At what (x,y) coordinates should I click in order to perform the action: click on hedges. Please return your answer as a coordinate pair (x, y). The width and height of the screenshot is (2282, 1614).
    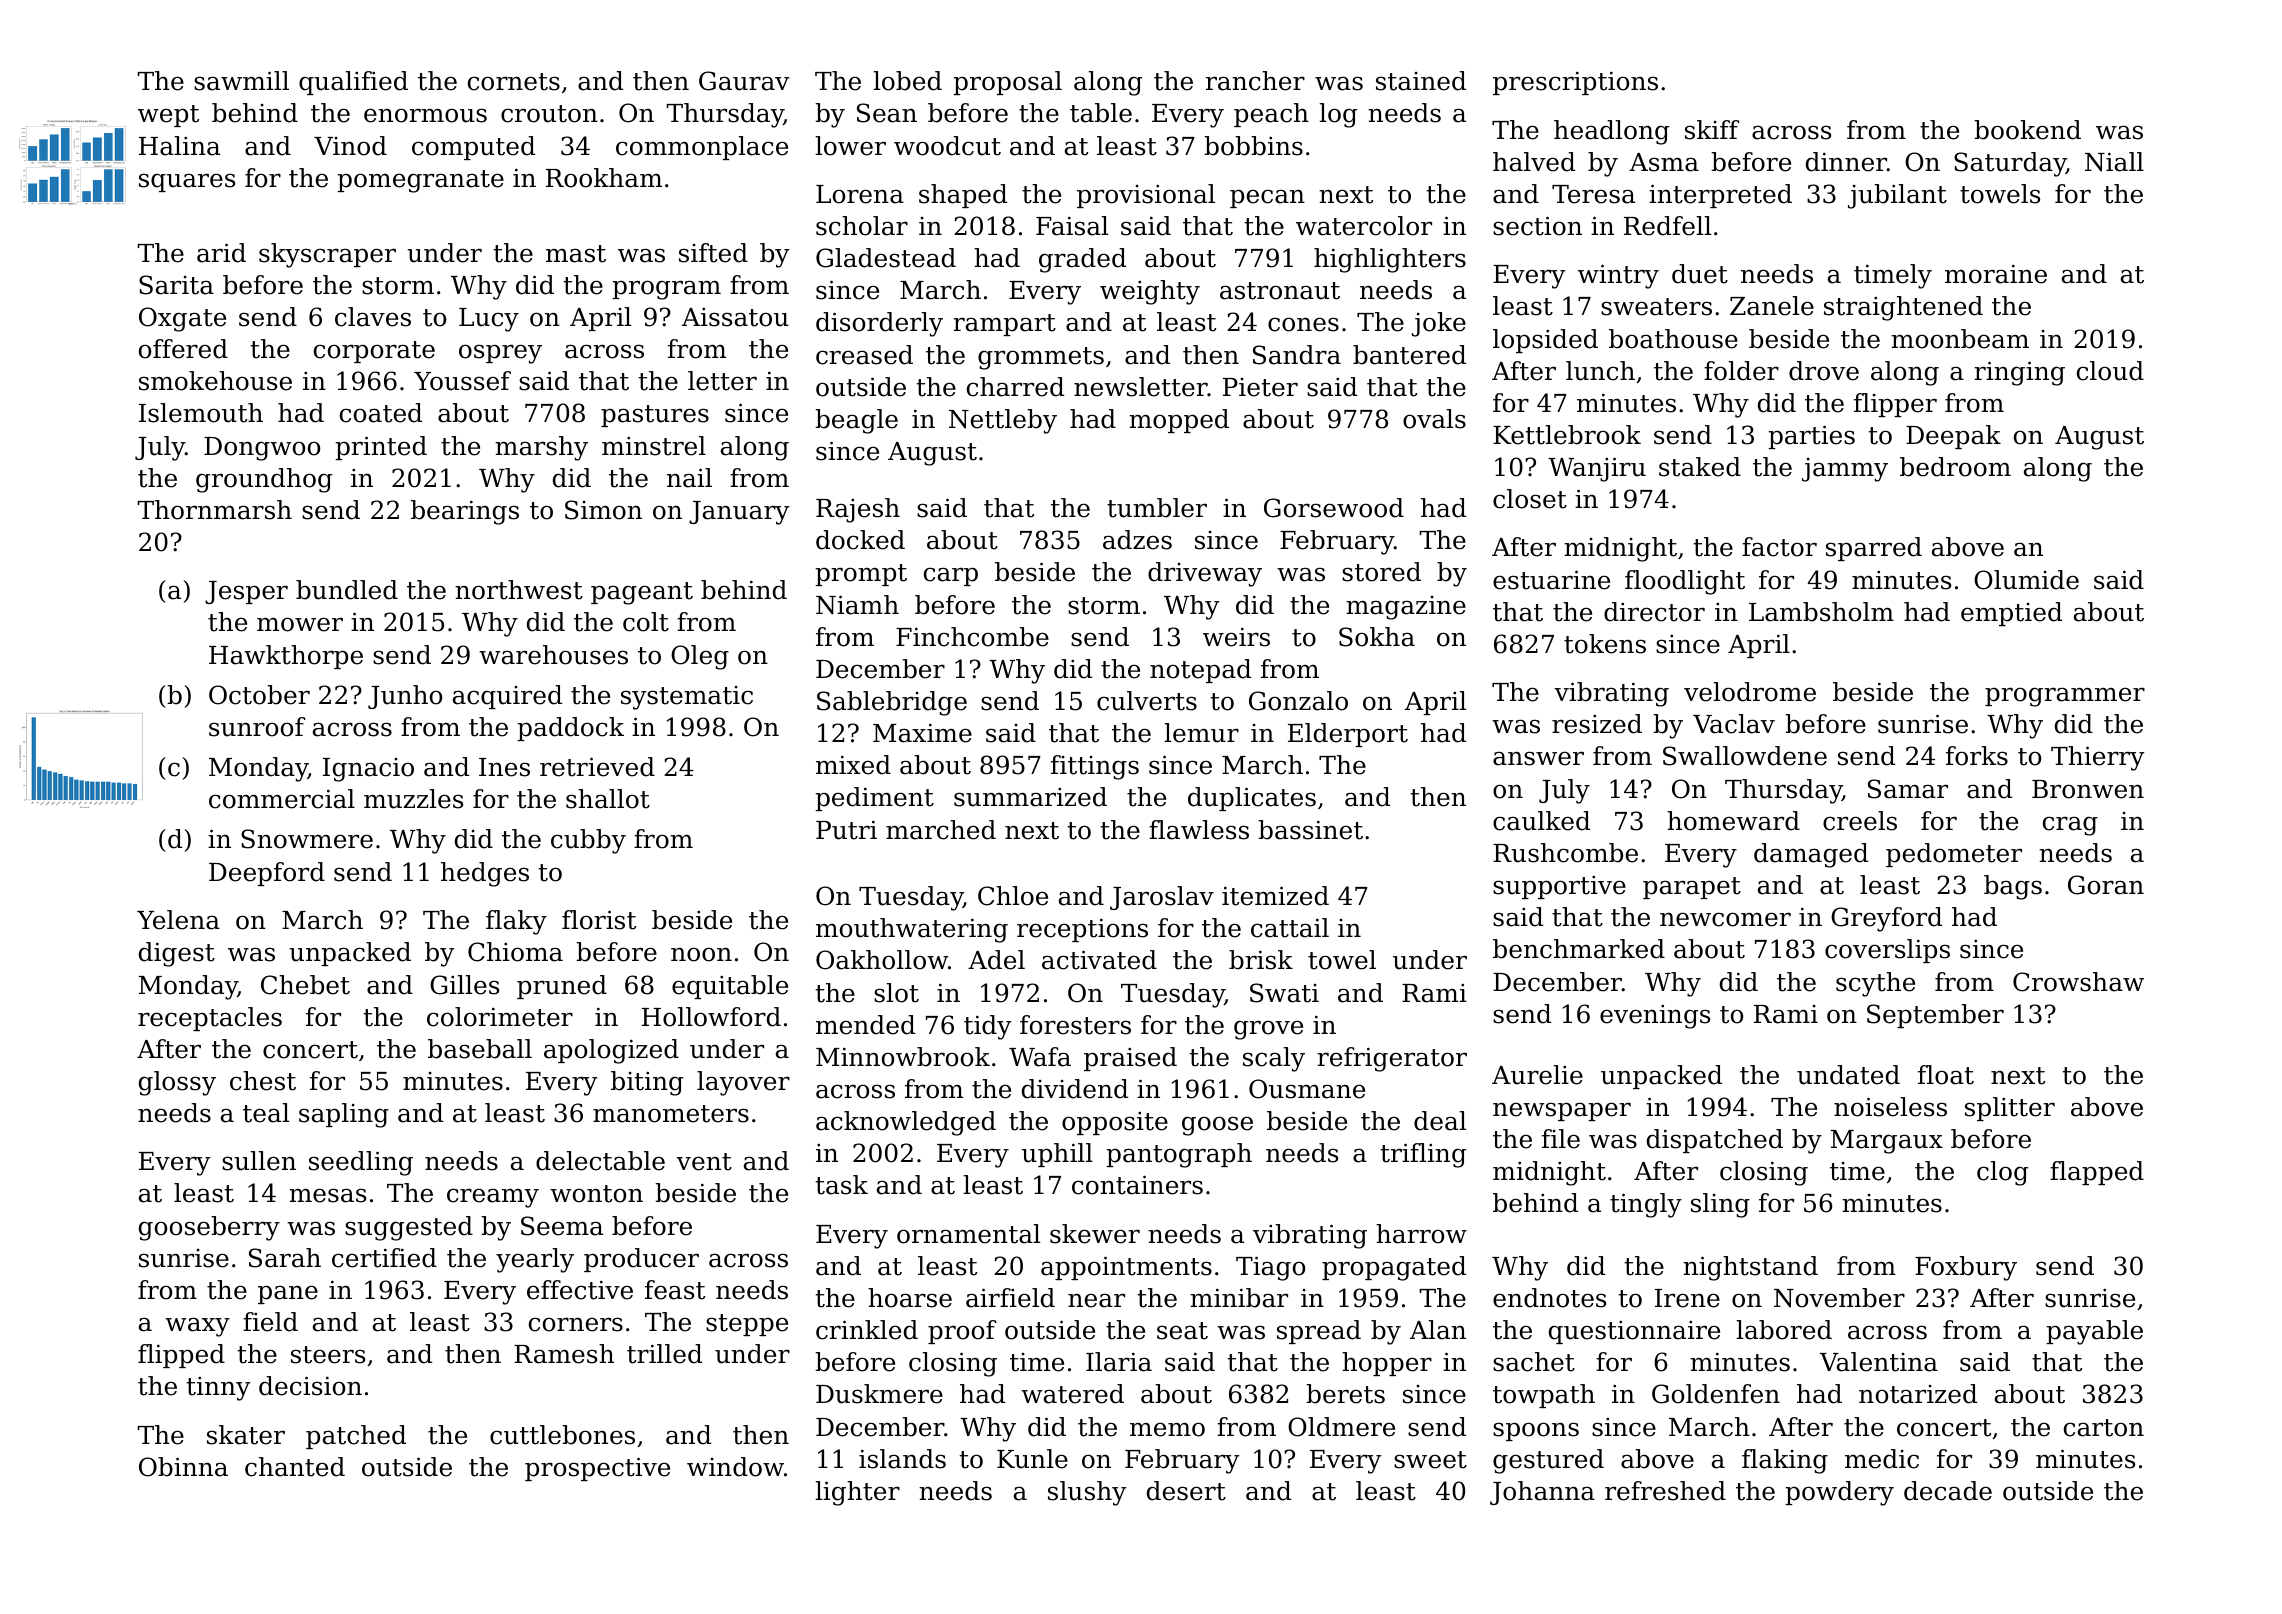
    Looking at the image, I should click on (485, 874).
